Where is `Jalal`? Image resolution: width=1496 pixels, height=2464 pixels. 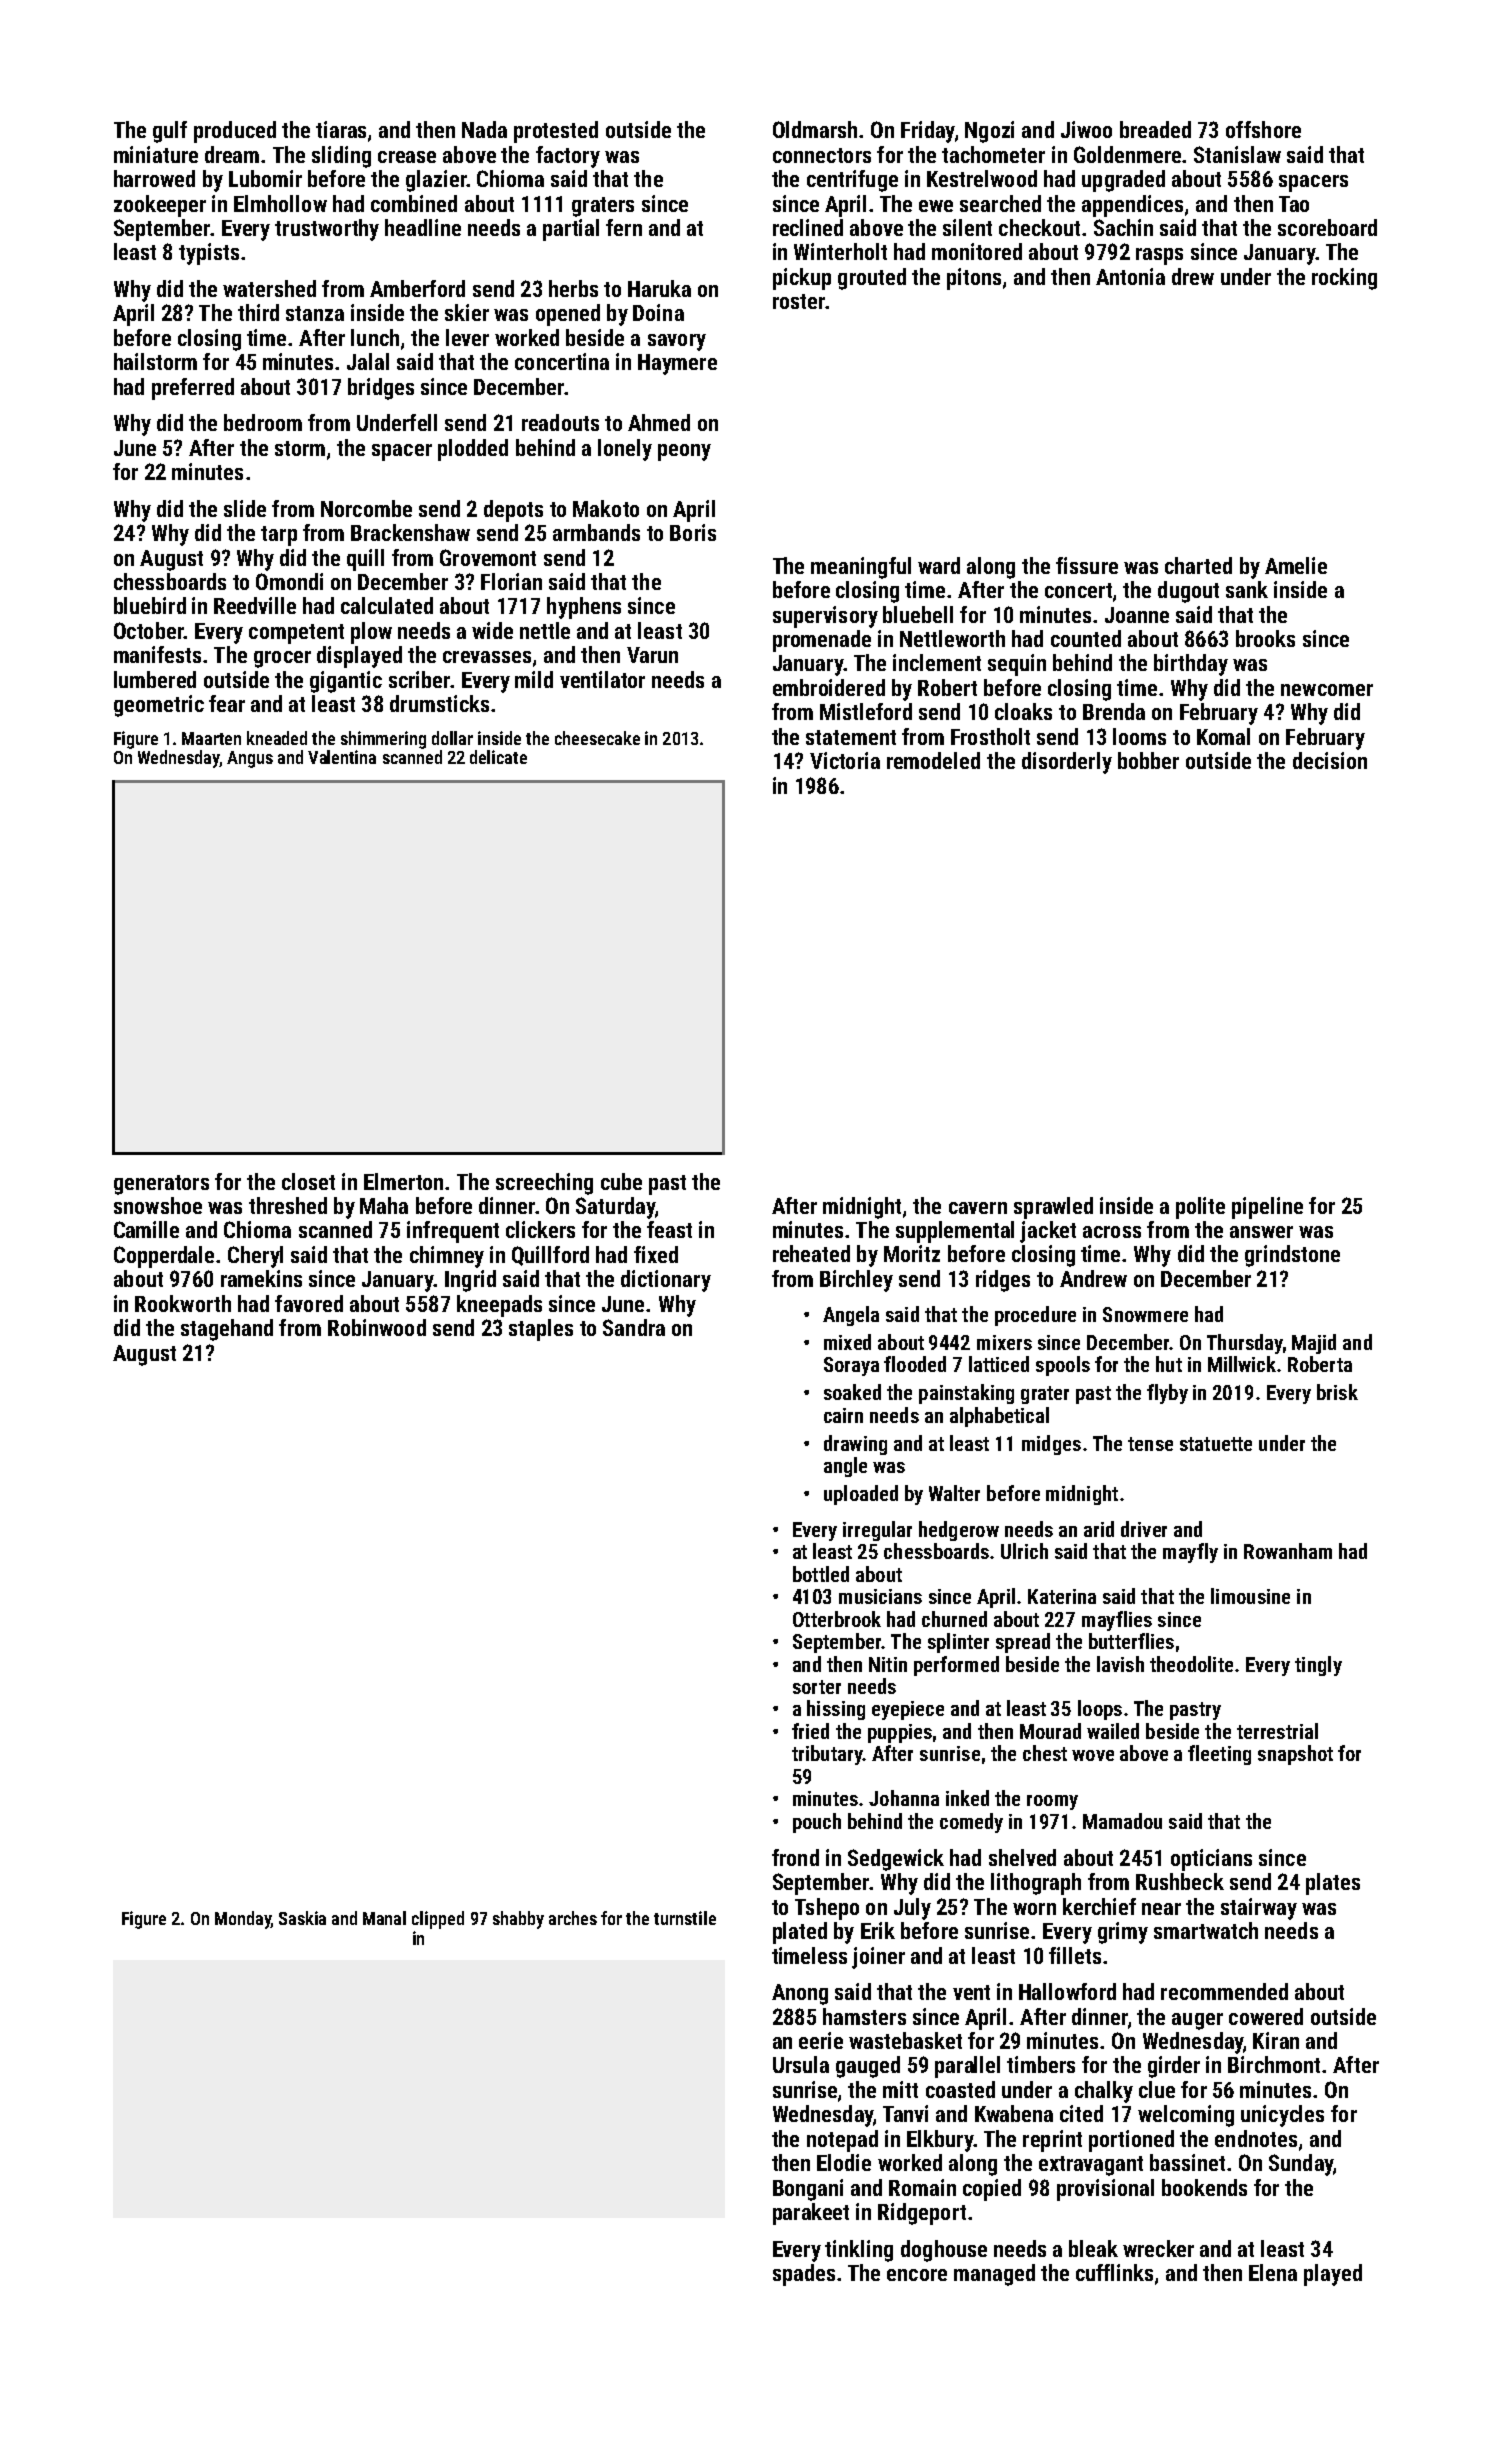 Jalal is located at coordinates (368, 361).
